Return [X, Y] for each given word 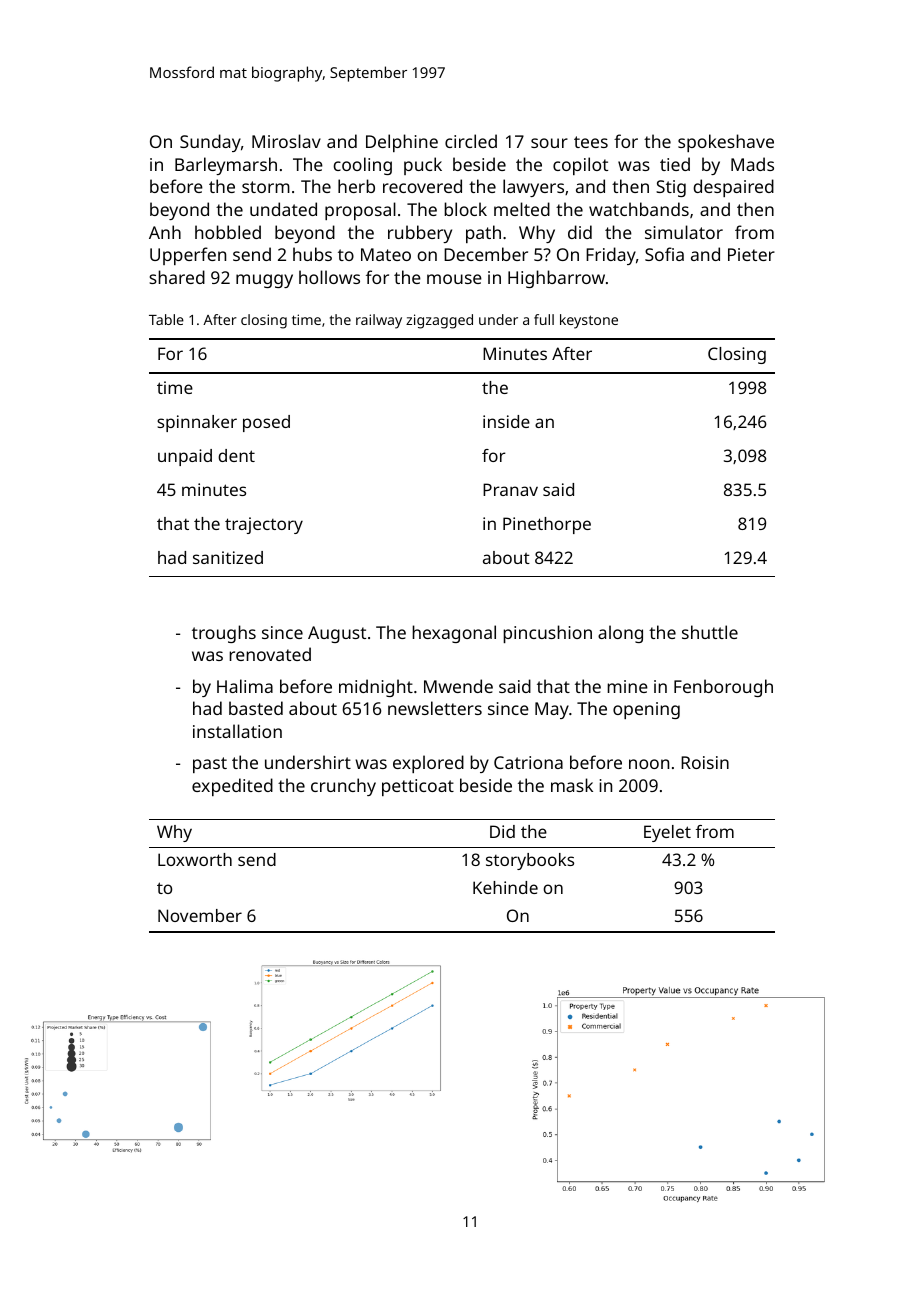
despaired [733, 188]
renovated [270, 654]
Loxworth [195, 859]
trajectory [264, 525]
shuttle [710, 632]
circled [471, 141]
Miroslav [286, 141]
